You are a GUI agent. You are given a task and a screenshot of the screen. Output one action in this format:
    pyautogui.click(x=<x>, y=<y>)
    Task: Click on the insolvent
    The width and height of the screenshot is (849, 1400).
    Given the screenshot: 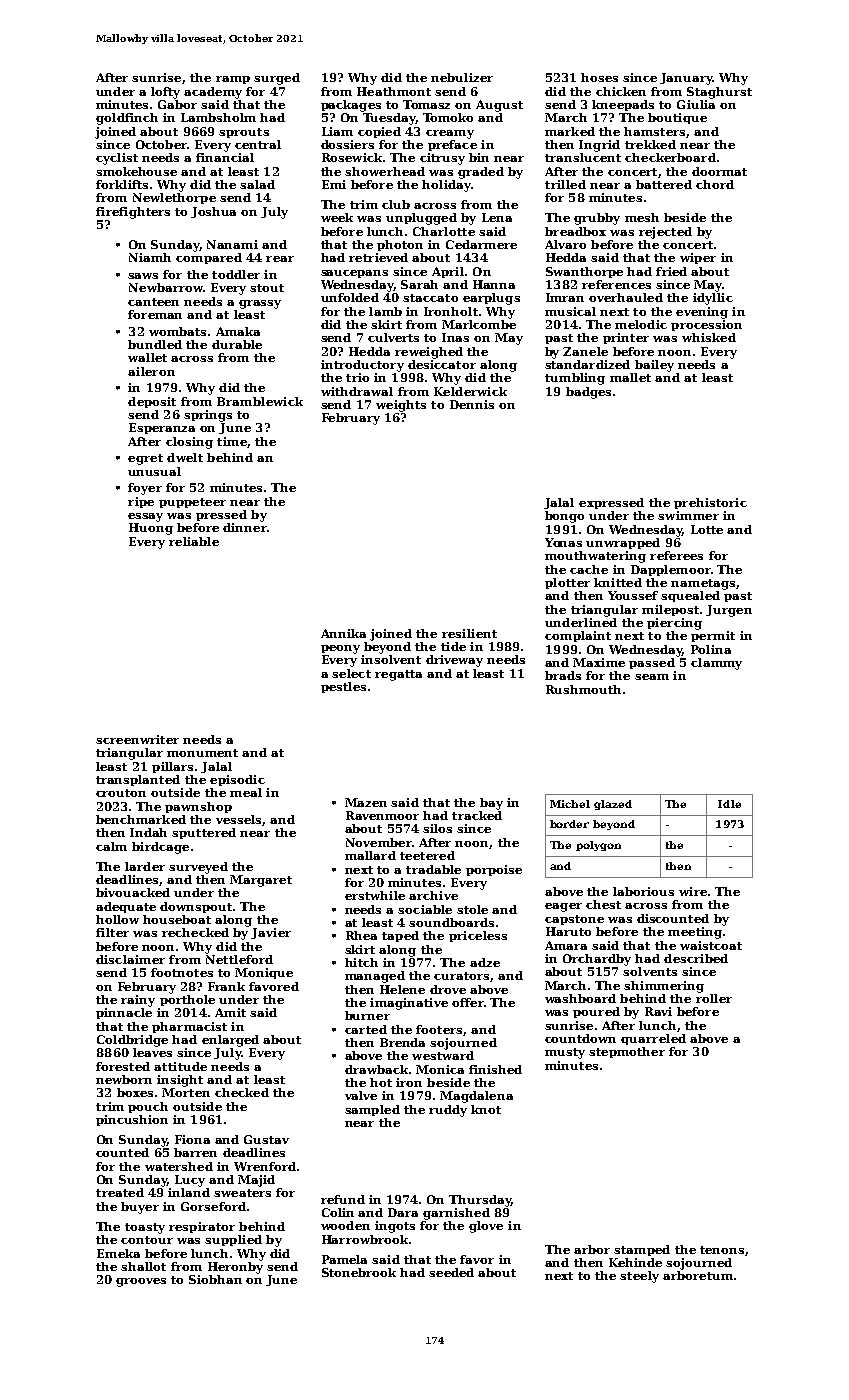 What is the action you would take?
    pyautogui.click(x=391, y=659)
